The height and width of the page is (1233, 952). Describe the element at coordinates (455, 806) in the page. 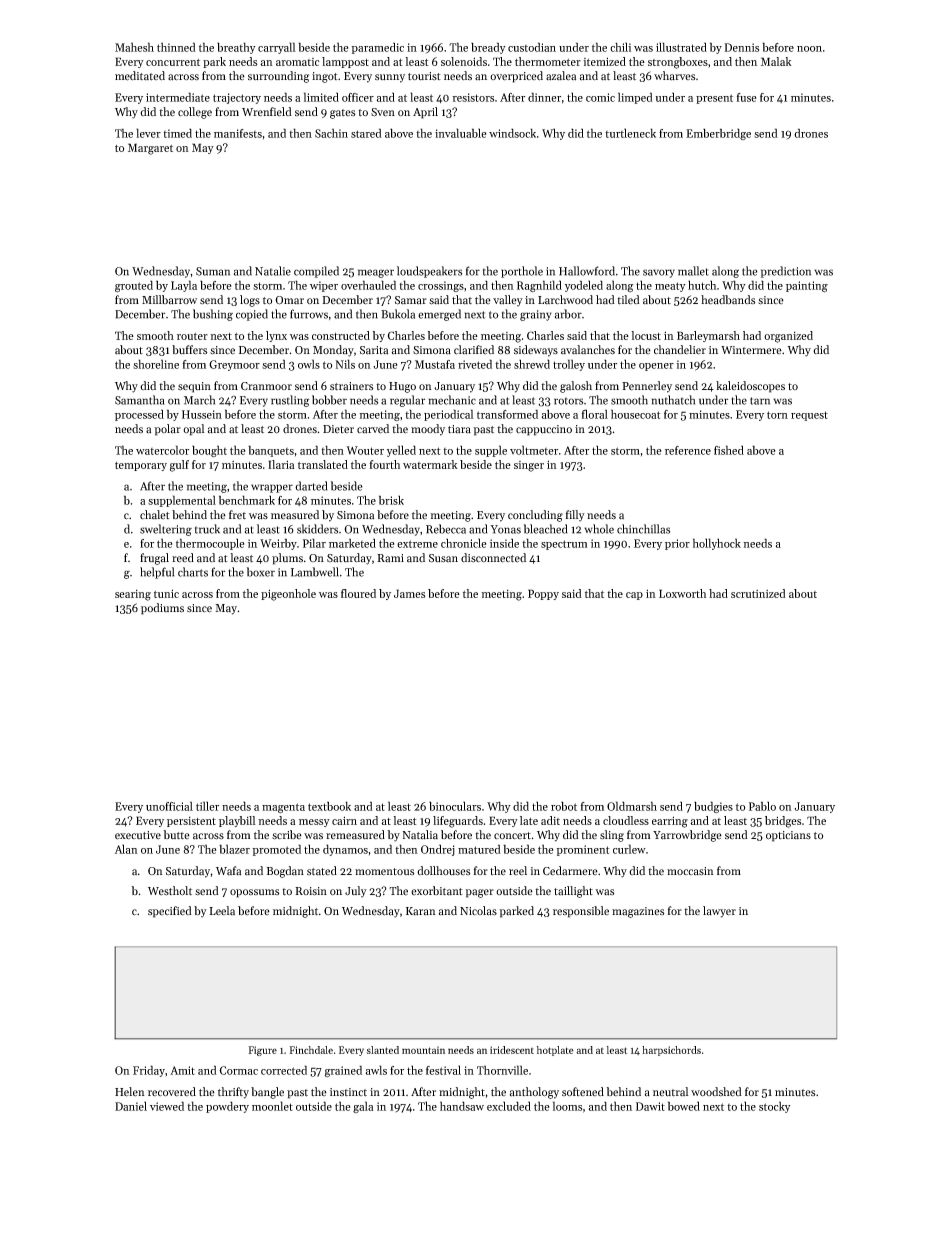

I see `binoculars` at that location.
